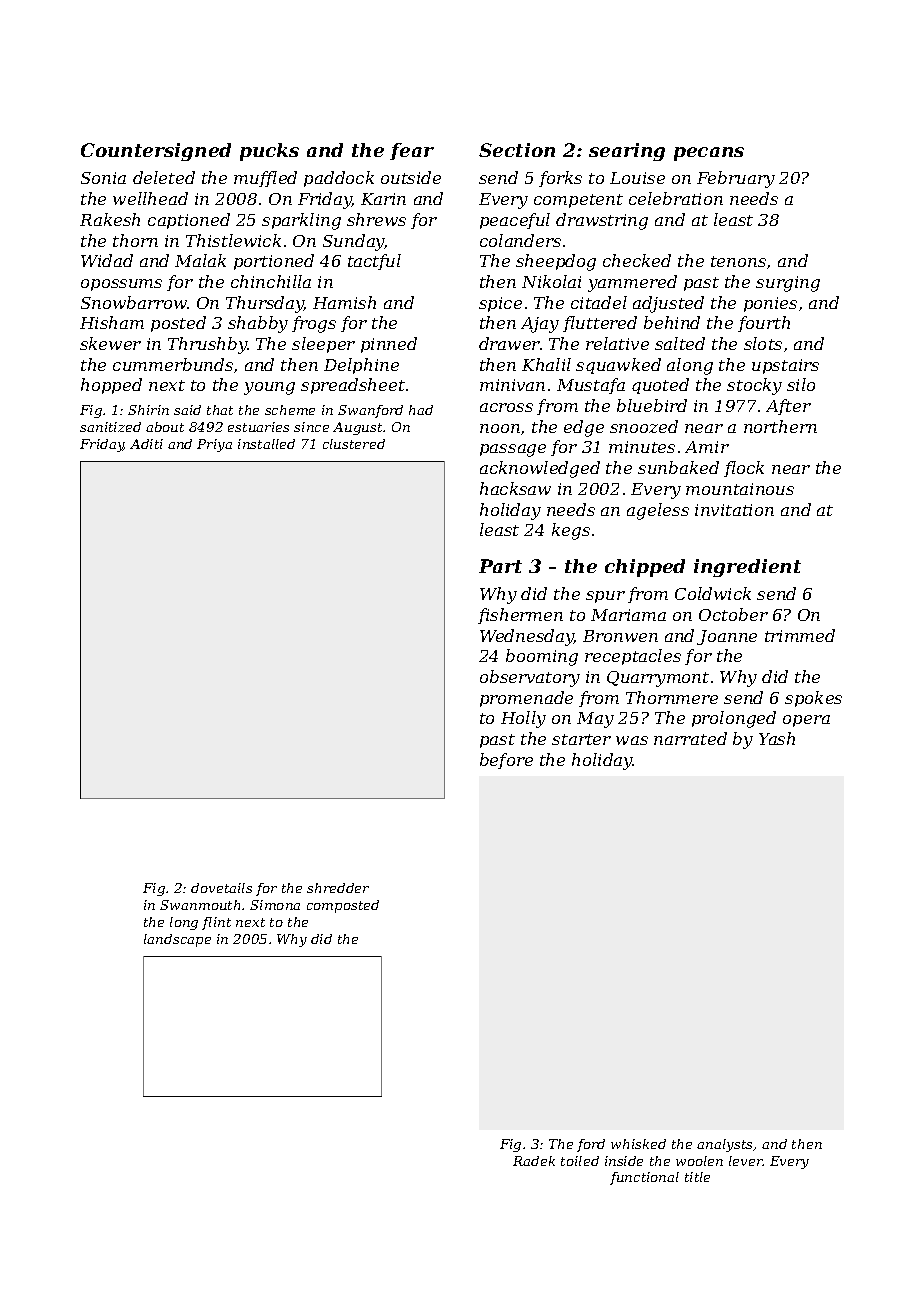  I want to click on Radek, so click(534, 1161).
